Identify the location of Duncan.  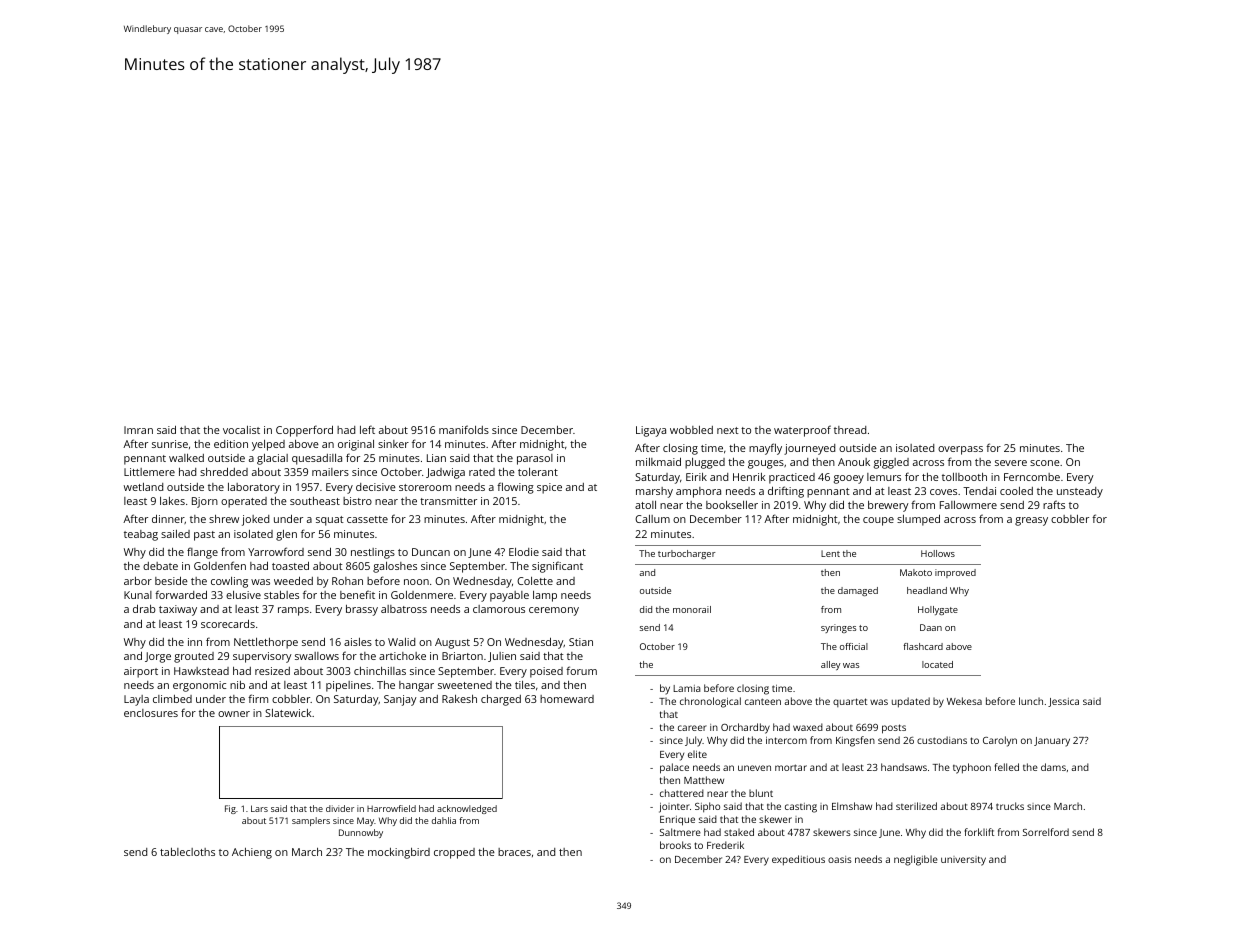
(431, 552).
